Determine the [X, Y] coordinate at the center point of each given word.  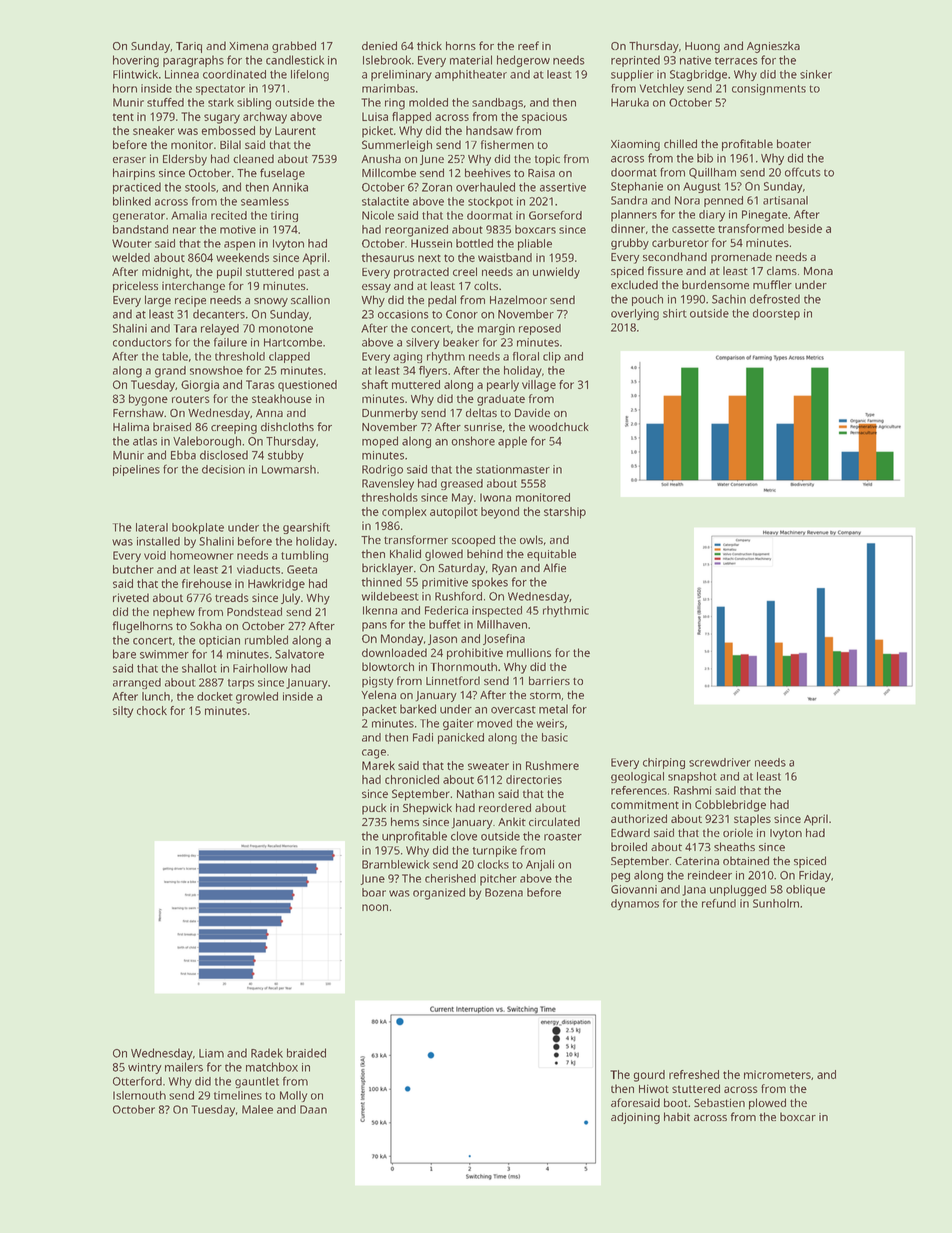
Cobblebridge [730, 806]
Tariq [189, 47]
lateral [152, 527]
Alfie [554, 567]
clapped [289, 357]
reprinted [635, 61]
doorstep [776, 314]
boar [374, 892]
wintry [145, 1068]
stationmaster [513, 469]
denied [379, 45]
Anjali [540, 865]
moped [380, 442]
